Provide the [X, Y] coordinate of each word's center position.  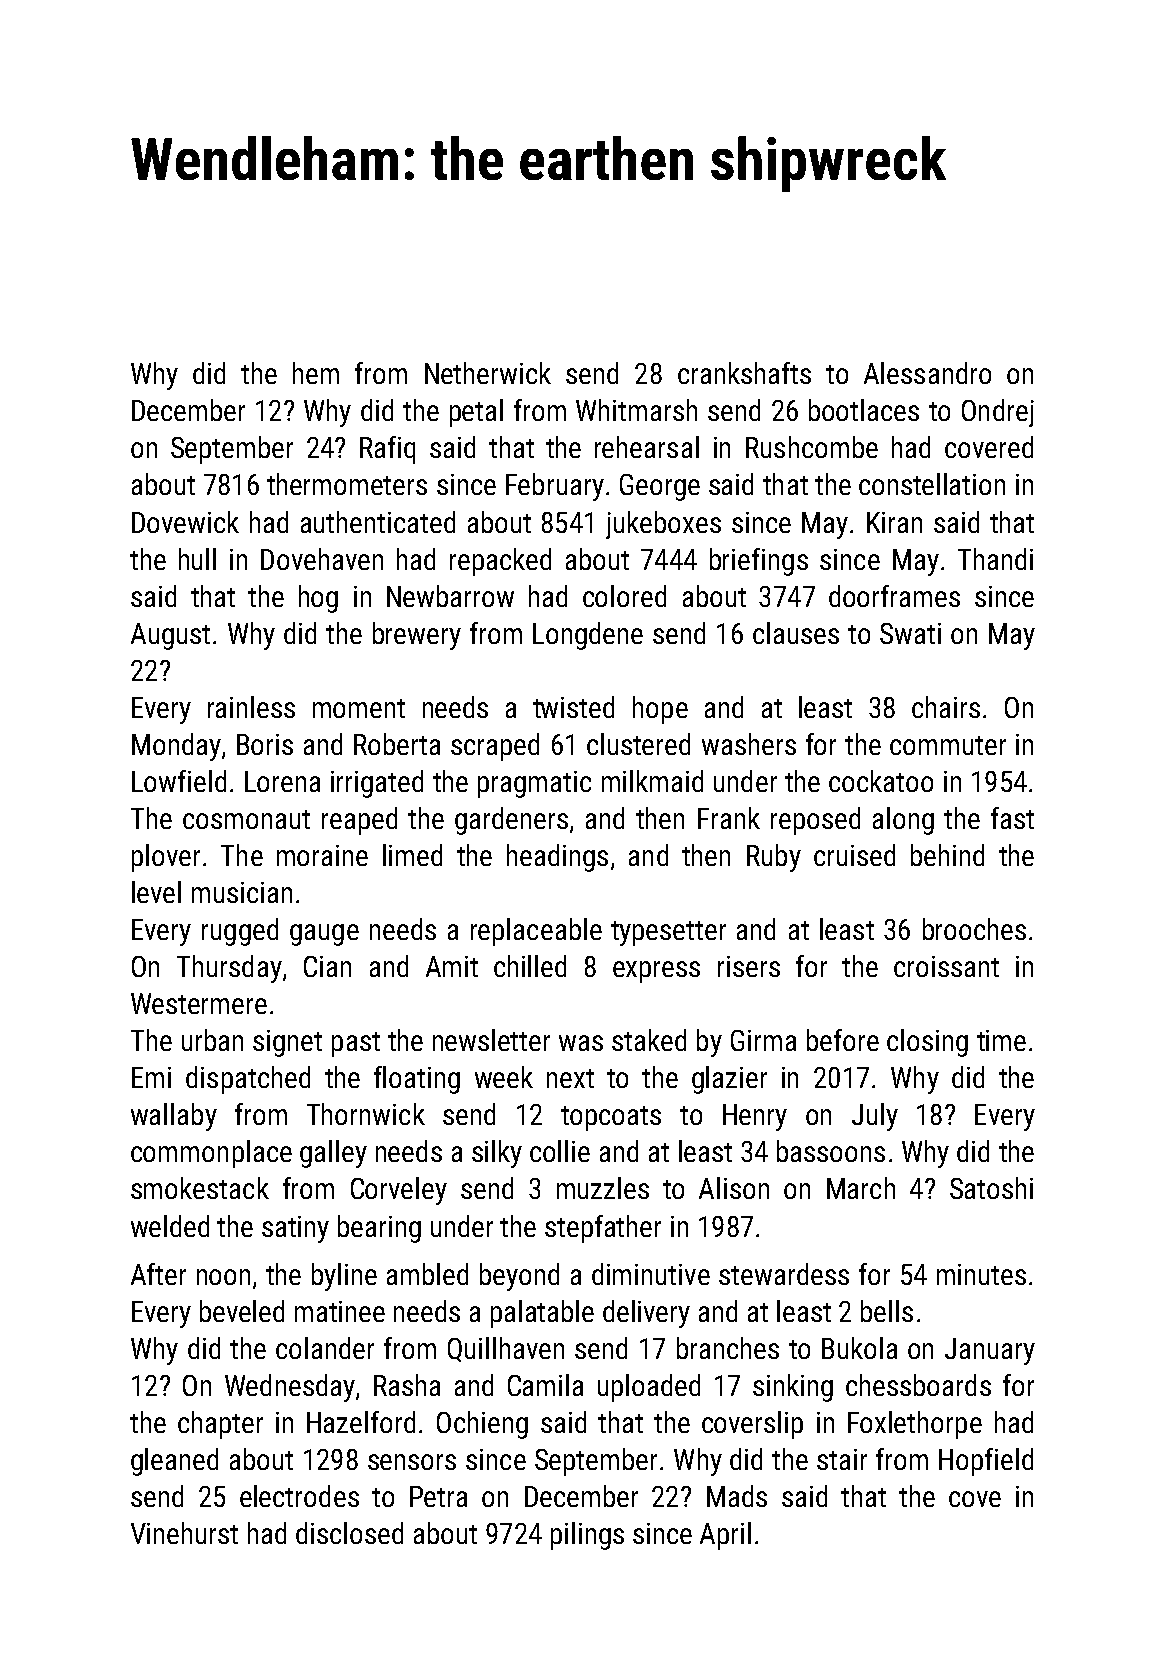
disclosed [349, 1533]
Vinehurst [184, 1533]
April [725, 1536]
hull [197, 559]
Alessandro [927, 373]
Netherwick [488, 373]
